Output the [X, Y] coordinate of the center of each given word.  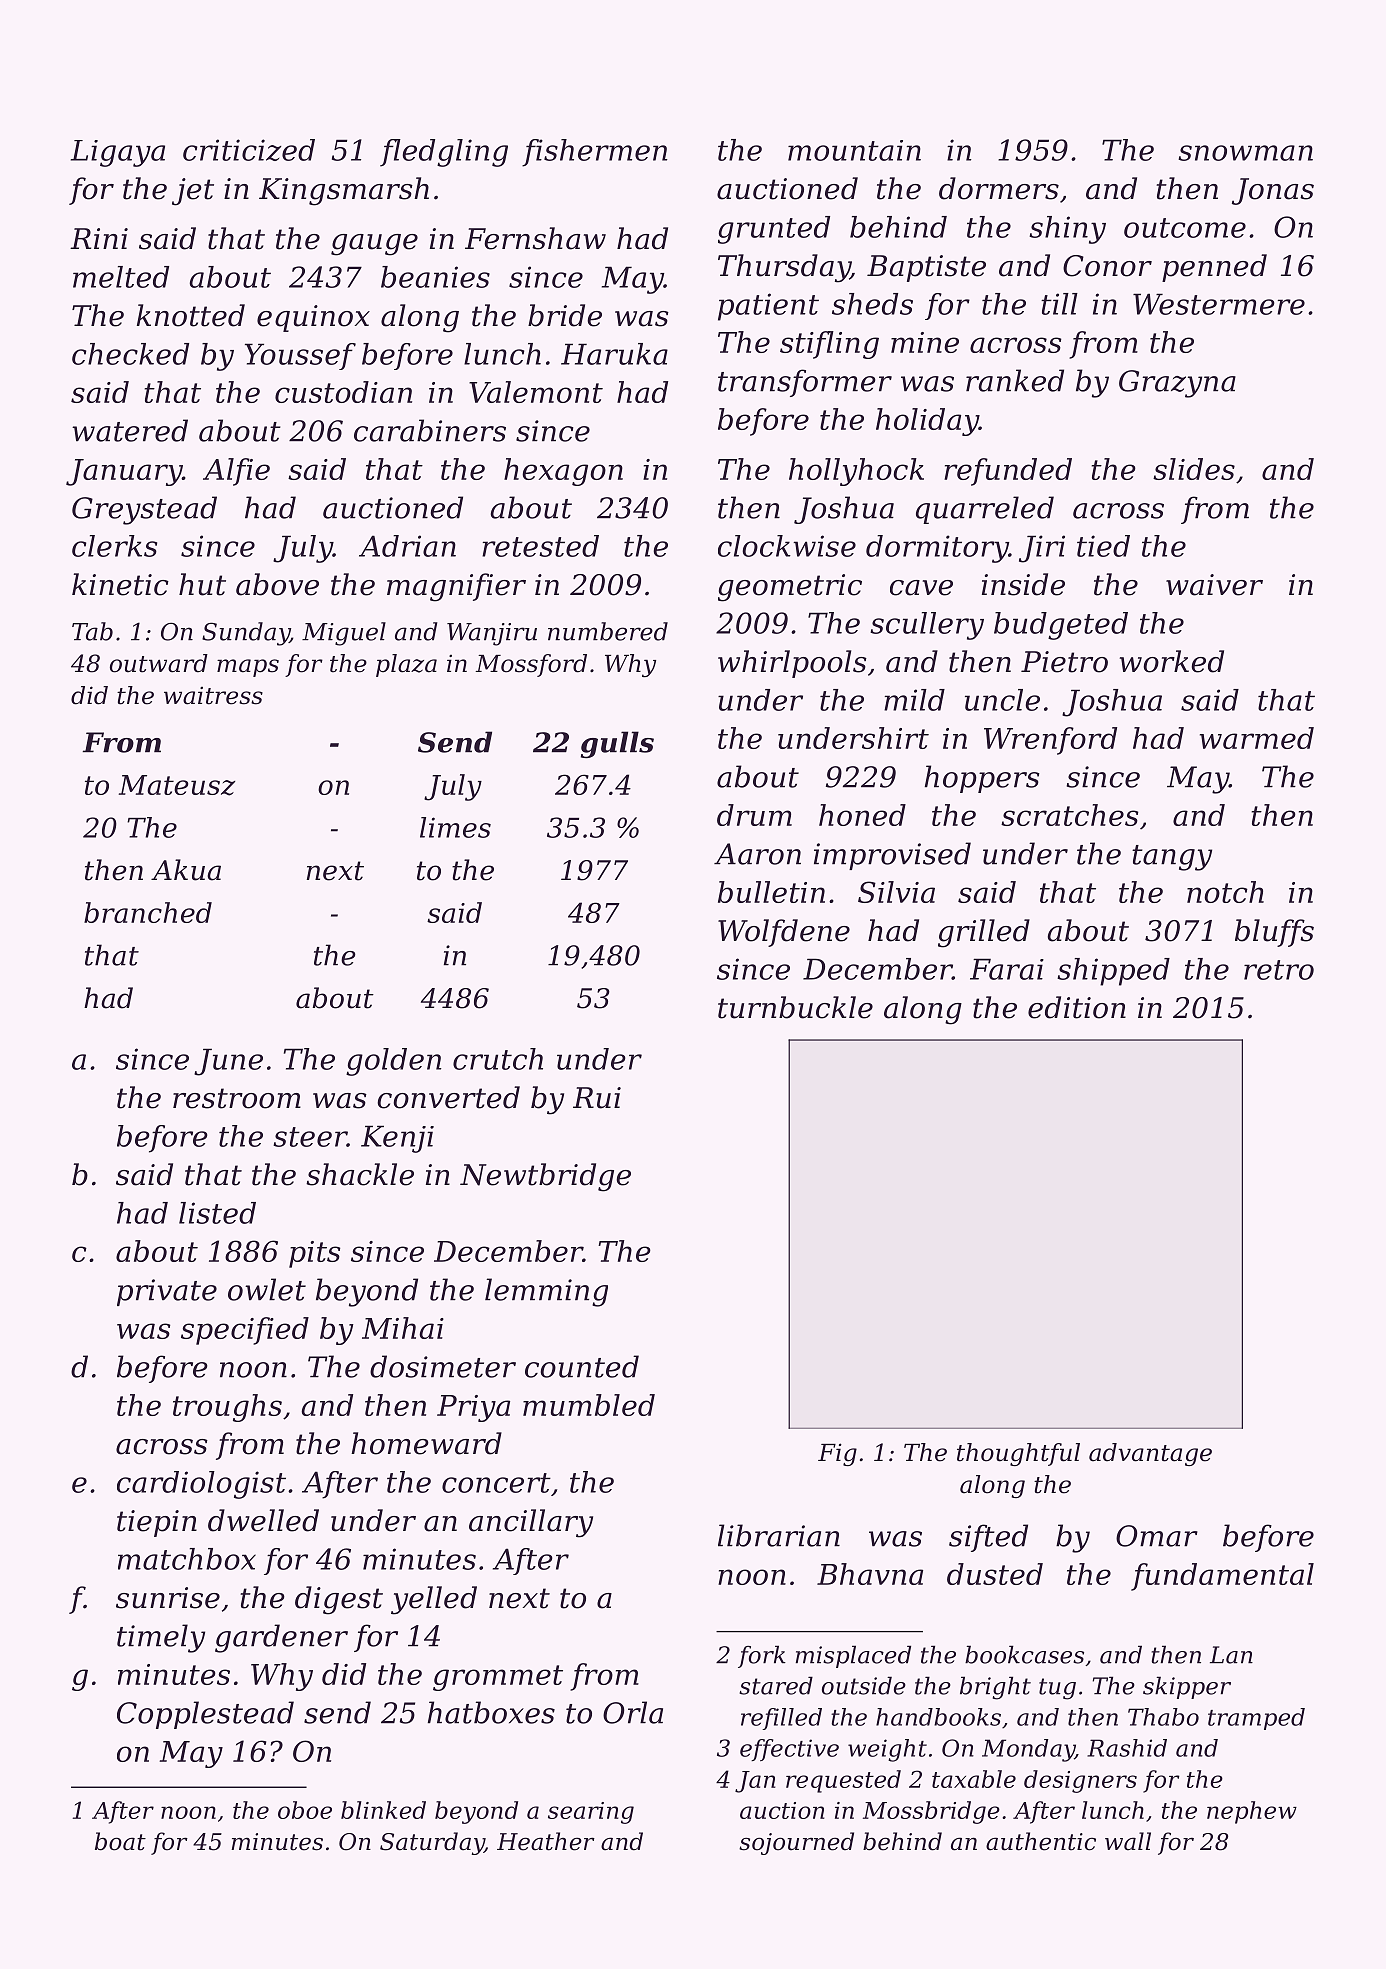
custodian [343, 392]
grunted [774, 230]
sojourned [796, 1843]
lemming [546, 1292]
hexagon [563, 472]
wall [1128, 1841]
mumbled [589, 1405]
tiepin [157, 1523]
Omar [1157, 1536]
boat [120, 1841]
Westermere [1219, 304]
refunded [1008, 472]
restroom [237, 1098]
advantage [1150, 1454]
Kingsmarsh [344, 191]
